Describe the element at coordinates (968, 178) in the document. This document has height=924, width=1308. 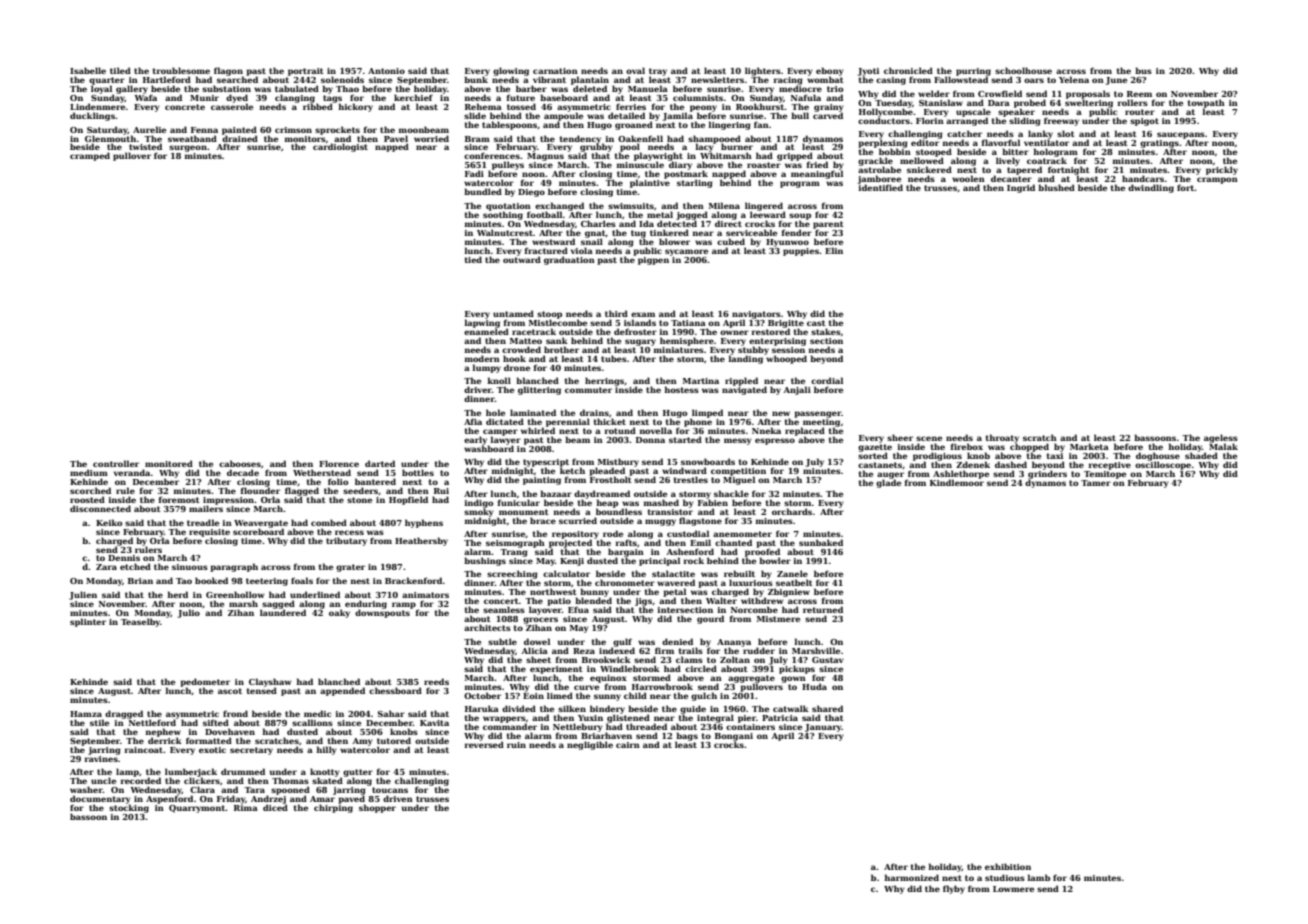
I see `woolen` at that location.
